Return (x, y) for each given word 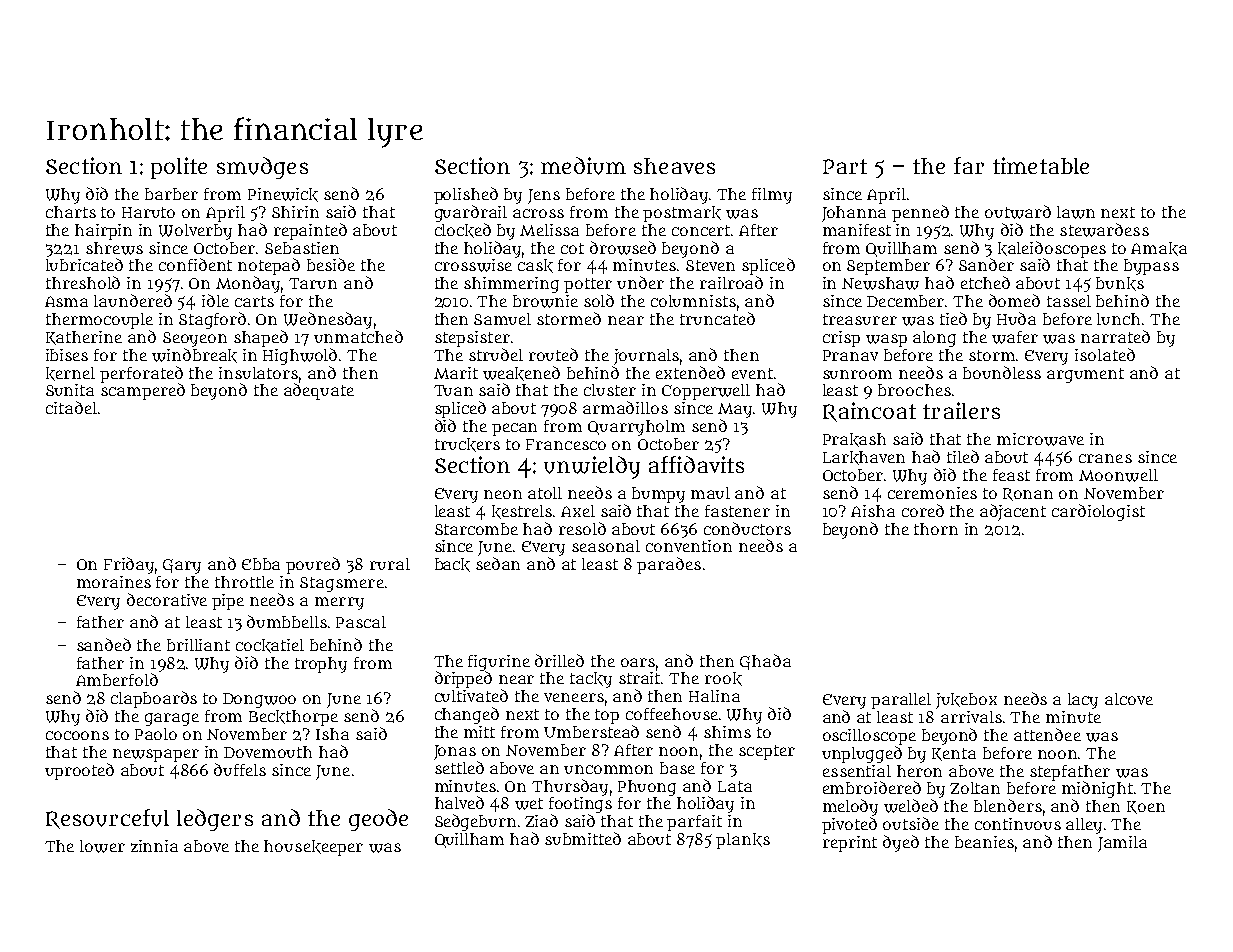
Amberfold (117, 679)
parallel (901, 701)
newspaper (156, 755)
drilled (559, 660)
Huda (1016, 318)
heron (919, 771)
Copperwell (706, 392)
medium (583, 166)
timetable (1041, 165)
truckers (467, 445)
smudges (262, 168)
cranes (1105, 458)
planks (743, 841)
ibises (67, 355)
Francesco (566, 444)
